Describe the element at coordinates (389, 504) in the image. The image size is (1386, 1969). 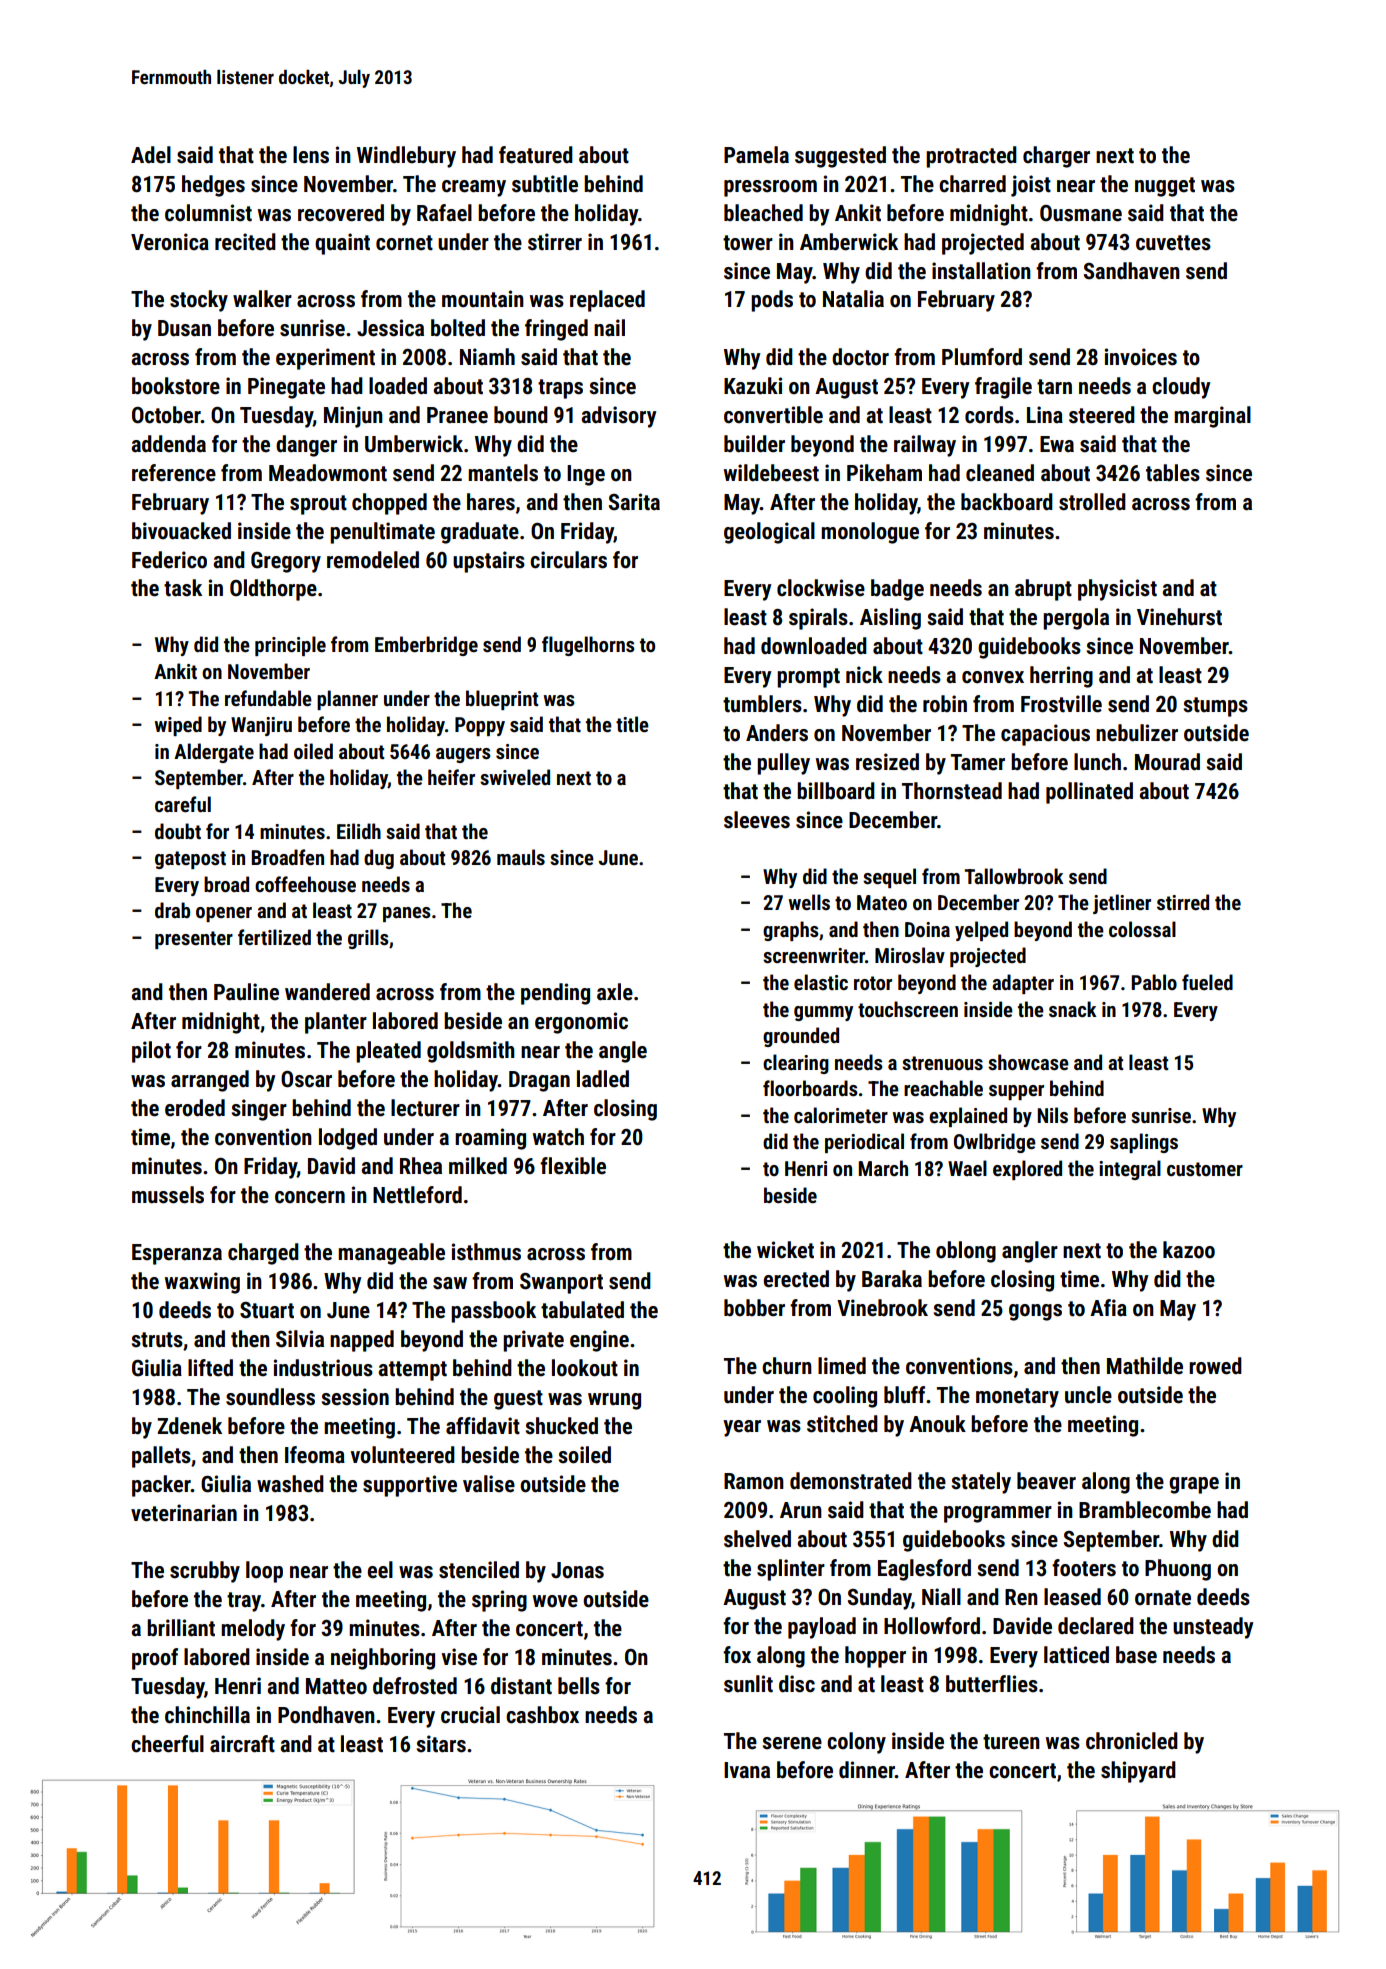
I see `chopped` at that location.
